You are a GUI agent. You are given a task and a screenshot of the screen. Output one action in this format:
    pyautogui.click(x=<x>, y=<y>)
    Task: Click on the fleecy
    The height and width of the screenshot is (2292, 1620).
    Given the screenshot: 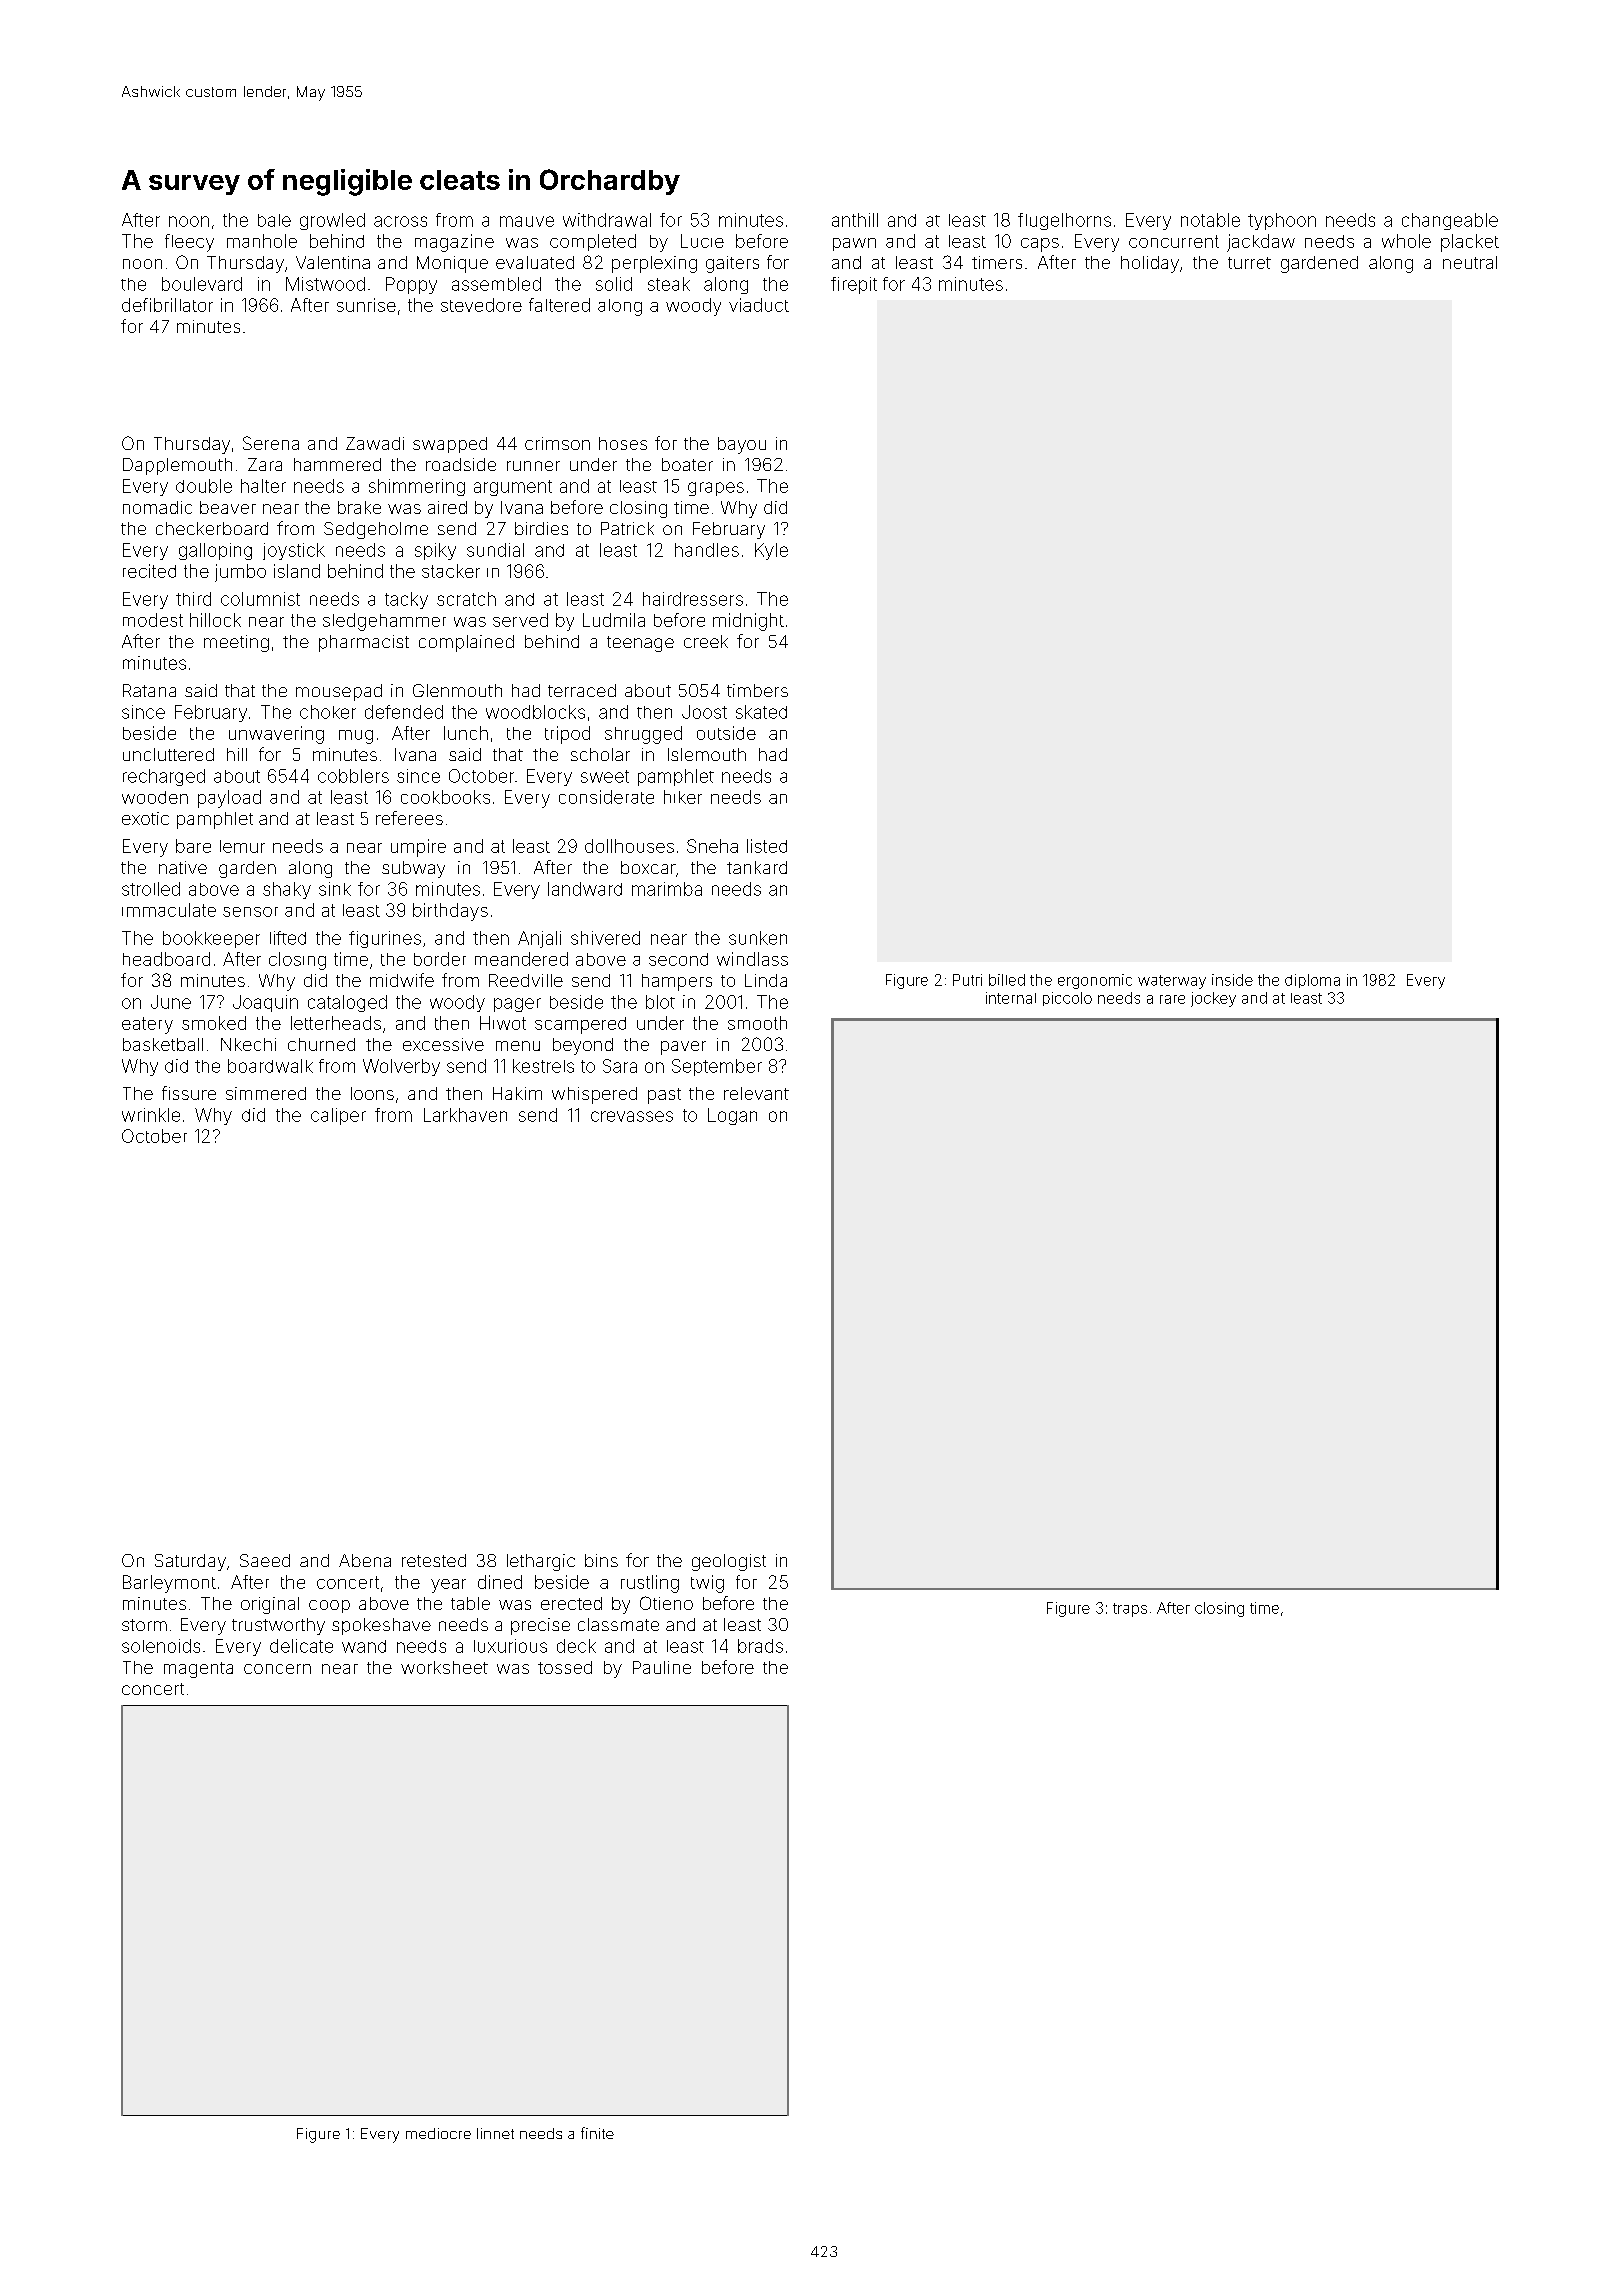 What is the action you would take?
    pyautogui.click(x=189, y=243)
